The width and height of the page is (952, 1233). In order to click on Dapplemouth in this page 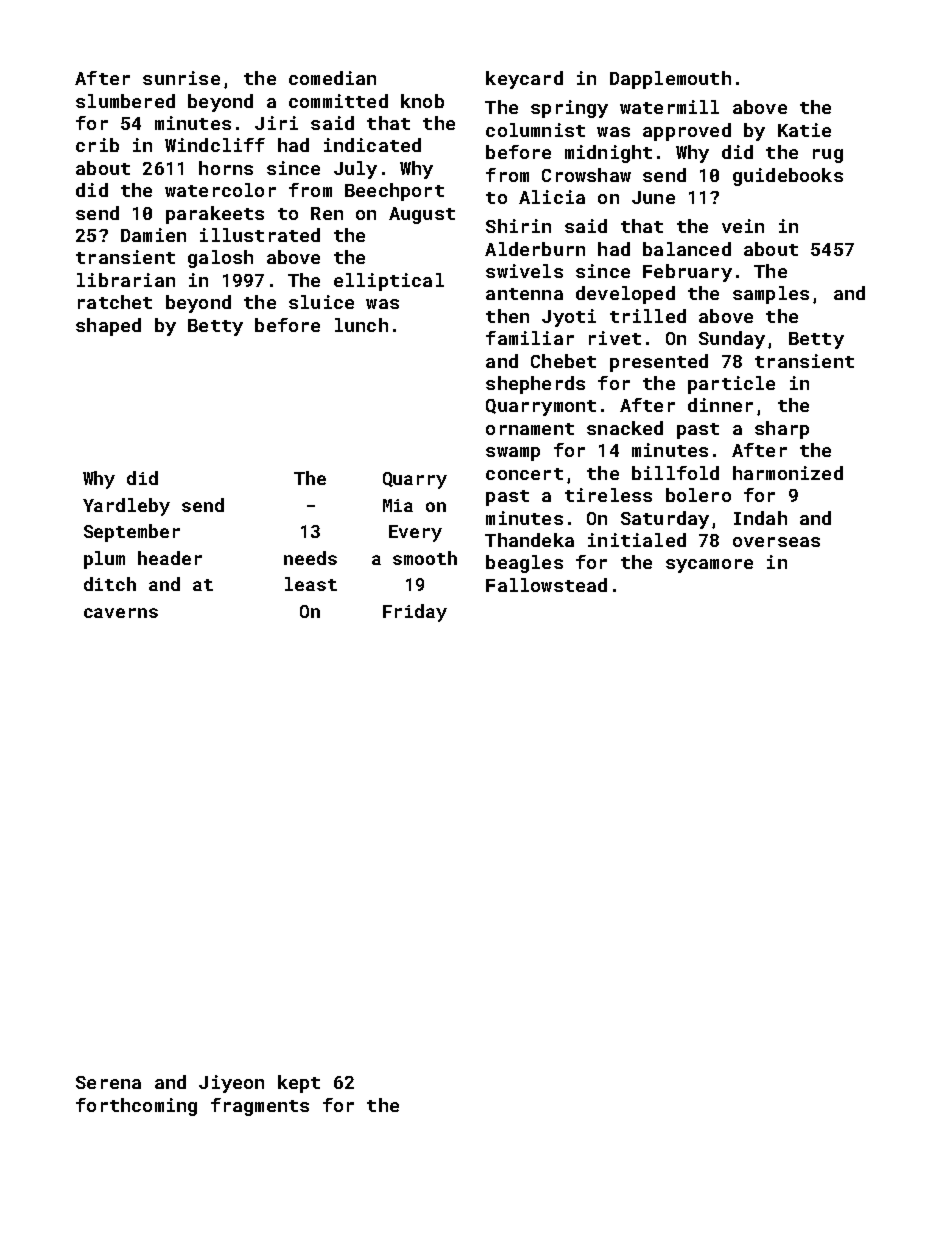, I will do `click(670, 80)`.
